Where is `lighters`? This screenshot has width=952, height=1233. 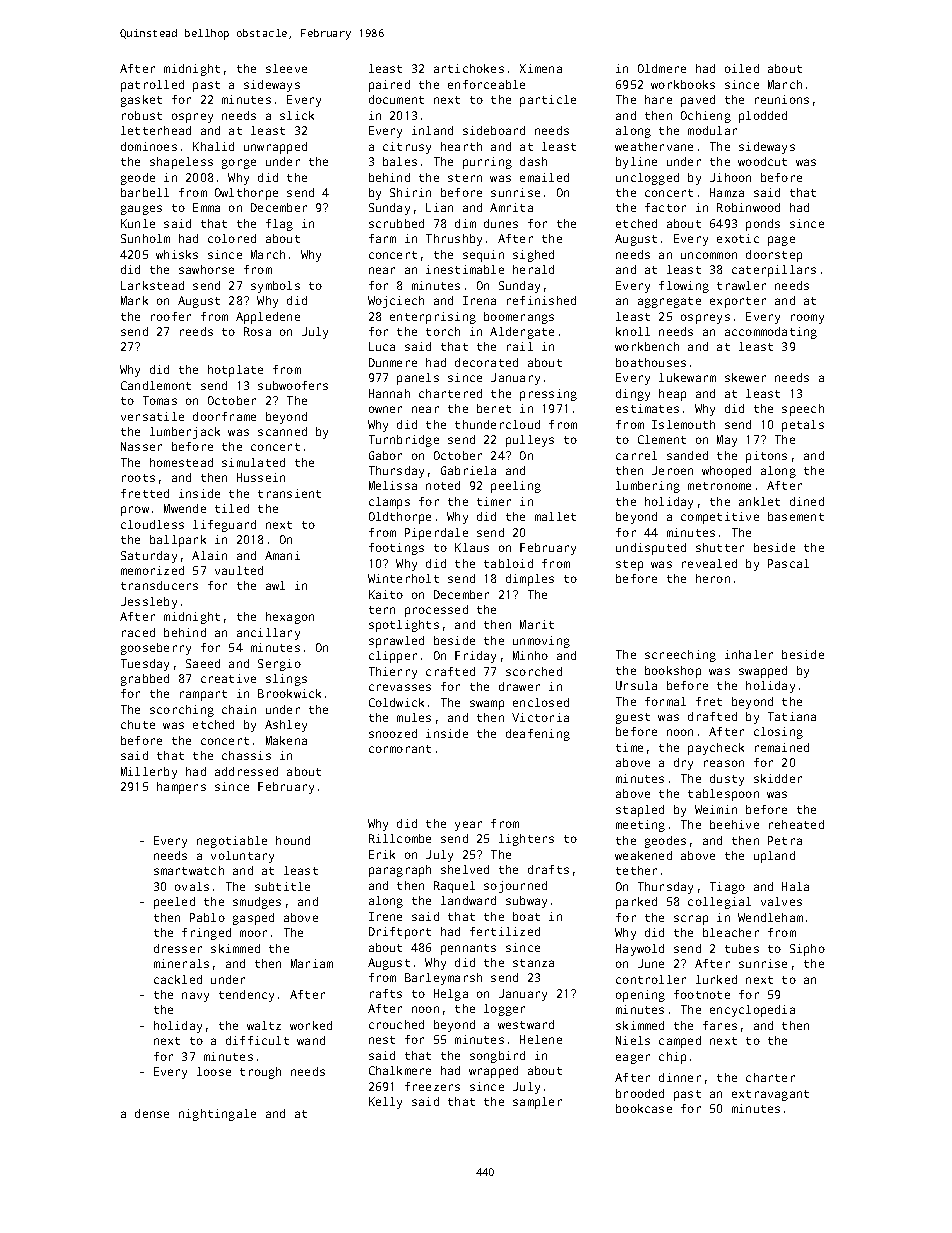
lighters is located at coordinates (526, 840).
